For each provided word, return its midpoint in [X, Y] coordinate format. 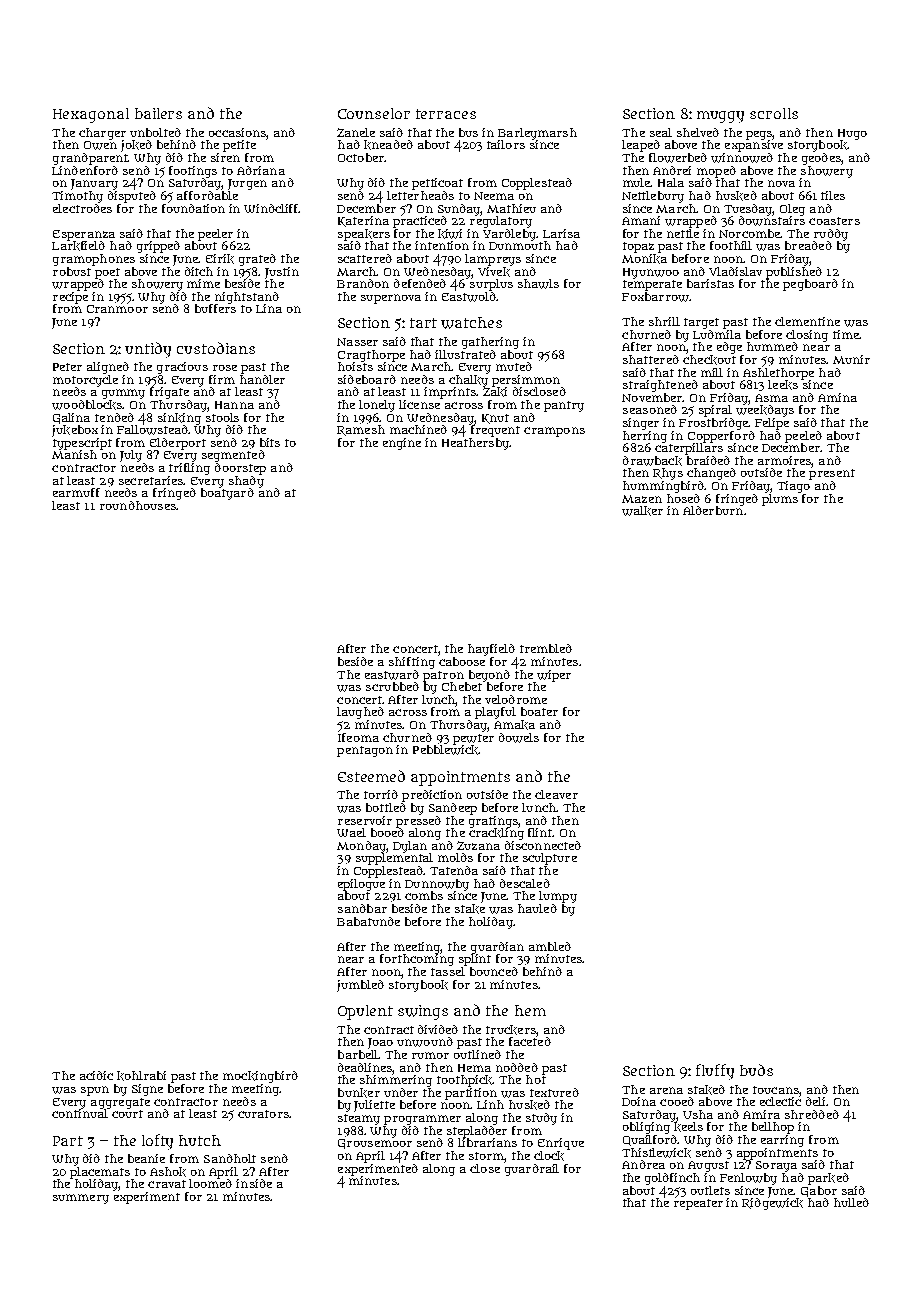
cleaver [556, 794]
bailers [158, 113]
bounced [494, 971]
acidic [96, 1075]
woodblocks [87, 405]
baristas [710, 283]
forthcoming [417, 960]
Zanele [356, 132]
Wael [351, 832]
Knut [495, 419]
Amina [837, 397]
